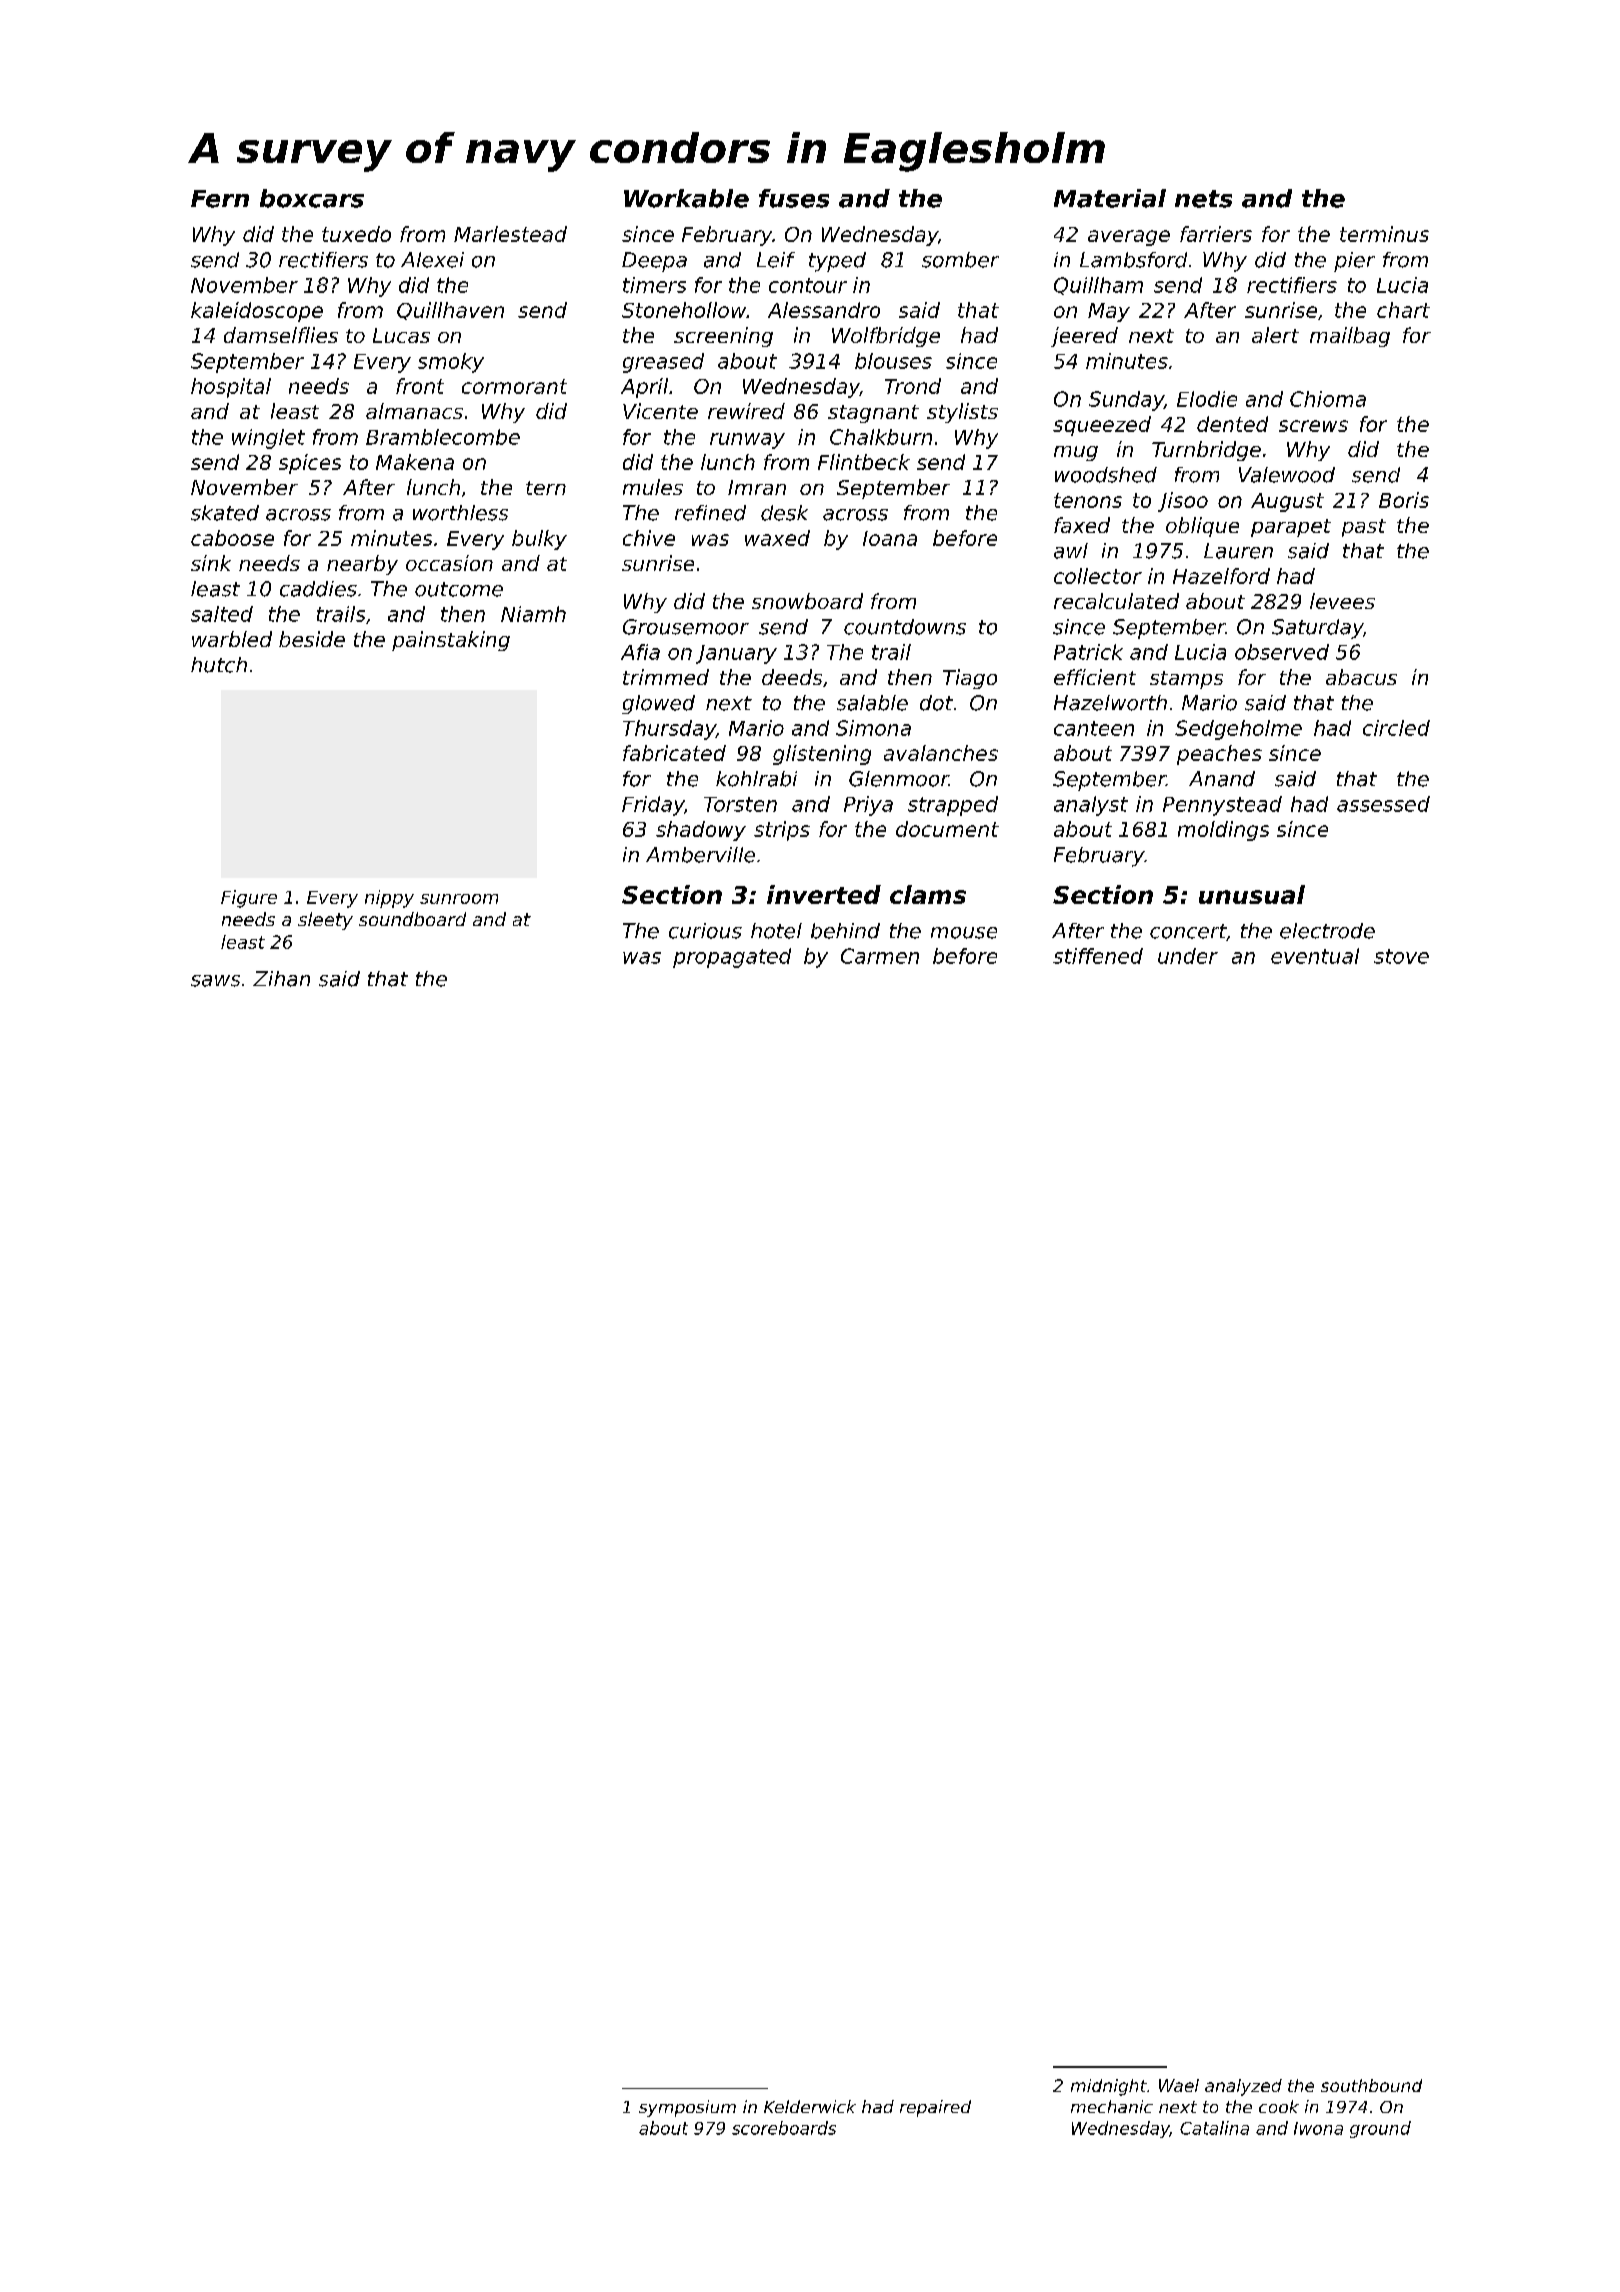 Image resolution: width=1620 pixels, height=2292 pixels. I want to click on propagated, so click(732, 958).
